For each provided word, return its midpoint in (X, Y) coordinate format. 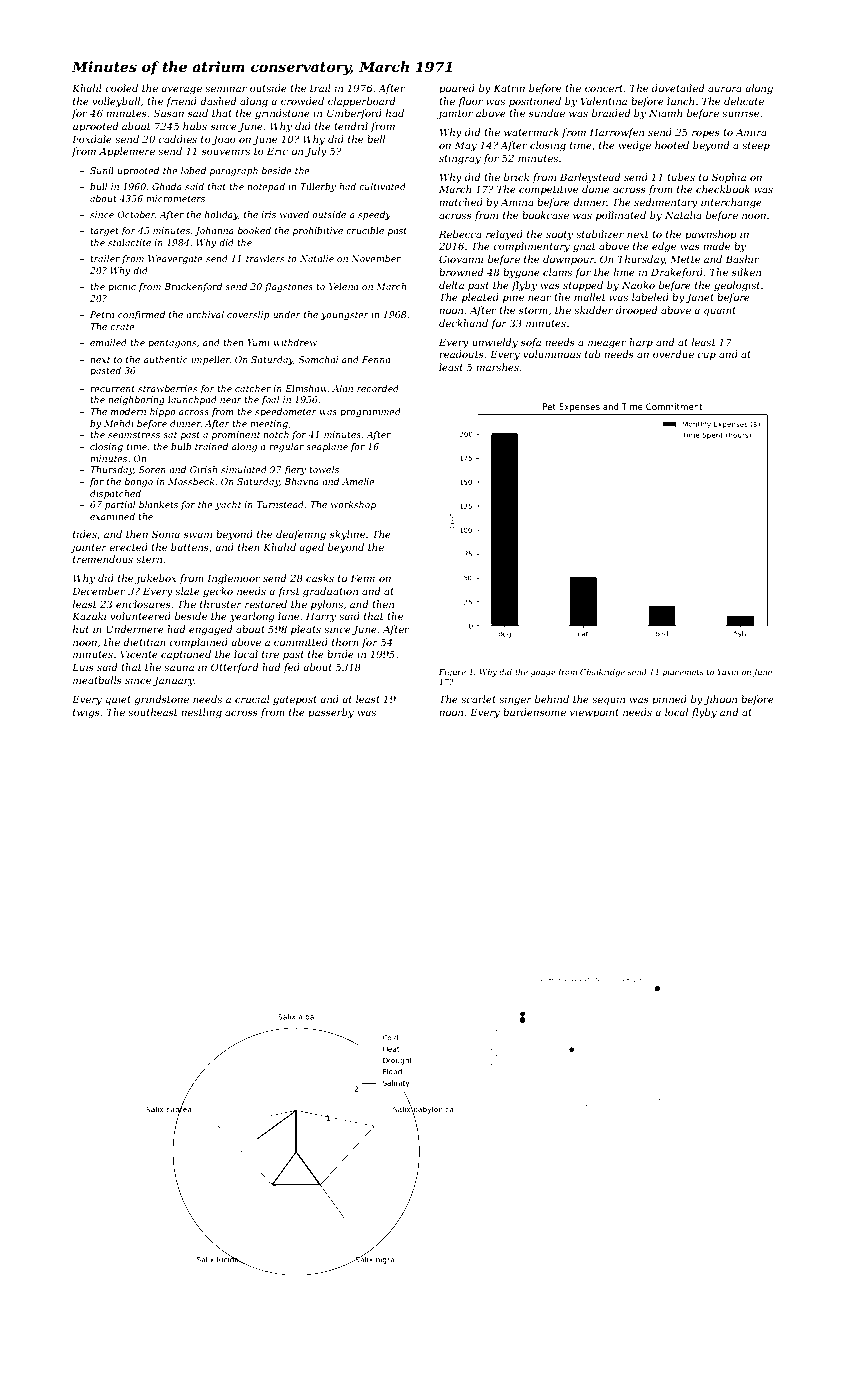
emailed (108, 342)
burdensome (534, 712)
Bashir (742, 259)
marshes (497, 367)
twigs (86, 713)
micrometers (175, 198)
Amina (517, 202)
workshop (353, 505)
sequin (608, 700)
